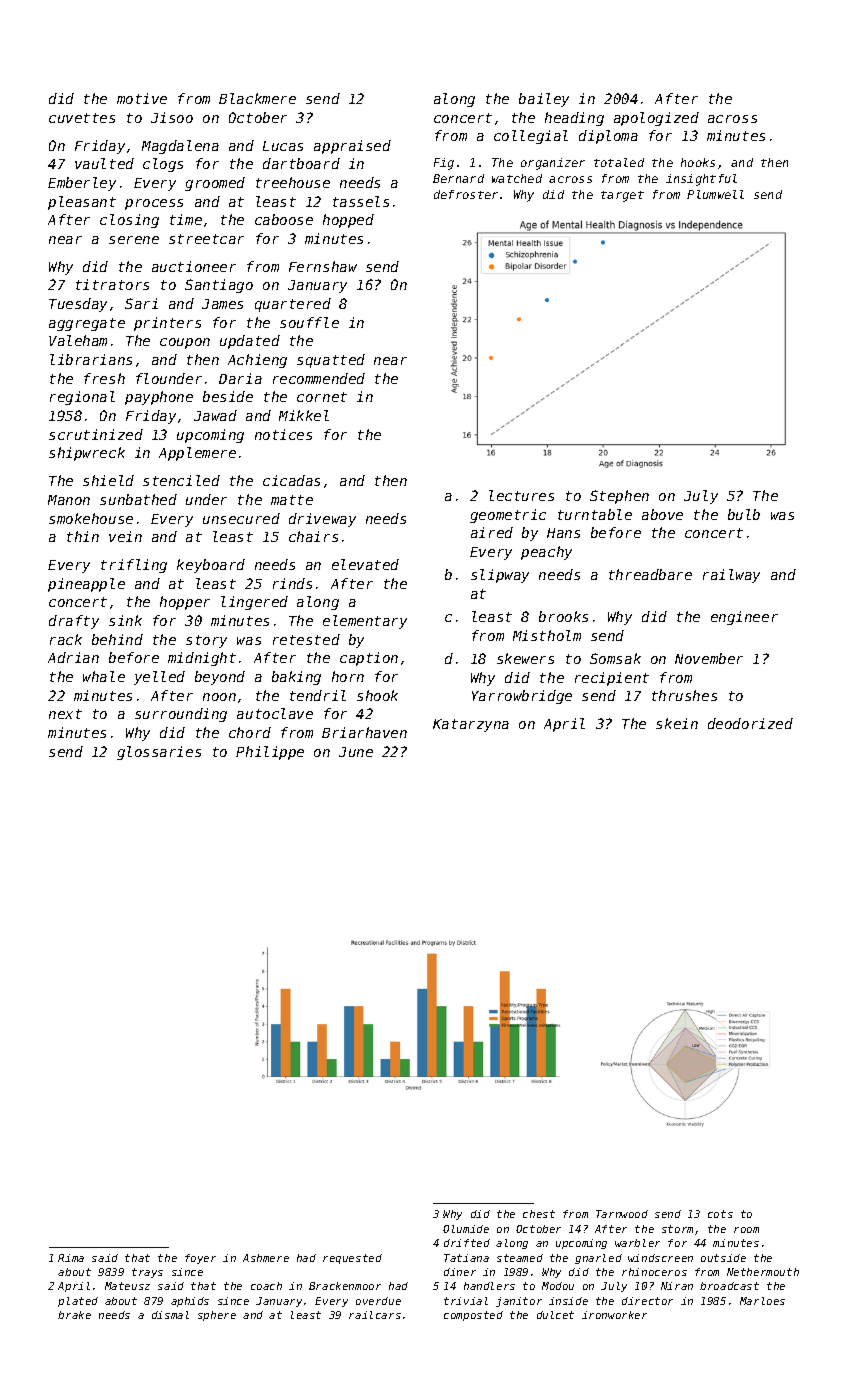 This document has height=1400, width=849. I want to click on skein, so click(677, 723).
